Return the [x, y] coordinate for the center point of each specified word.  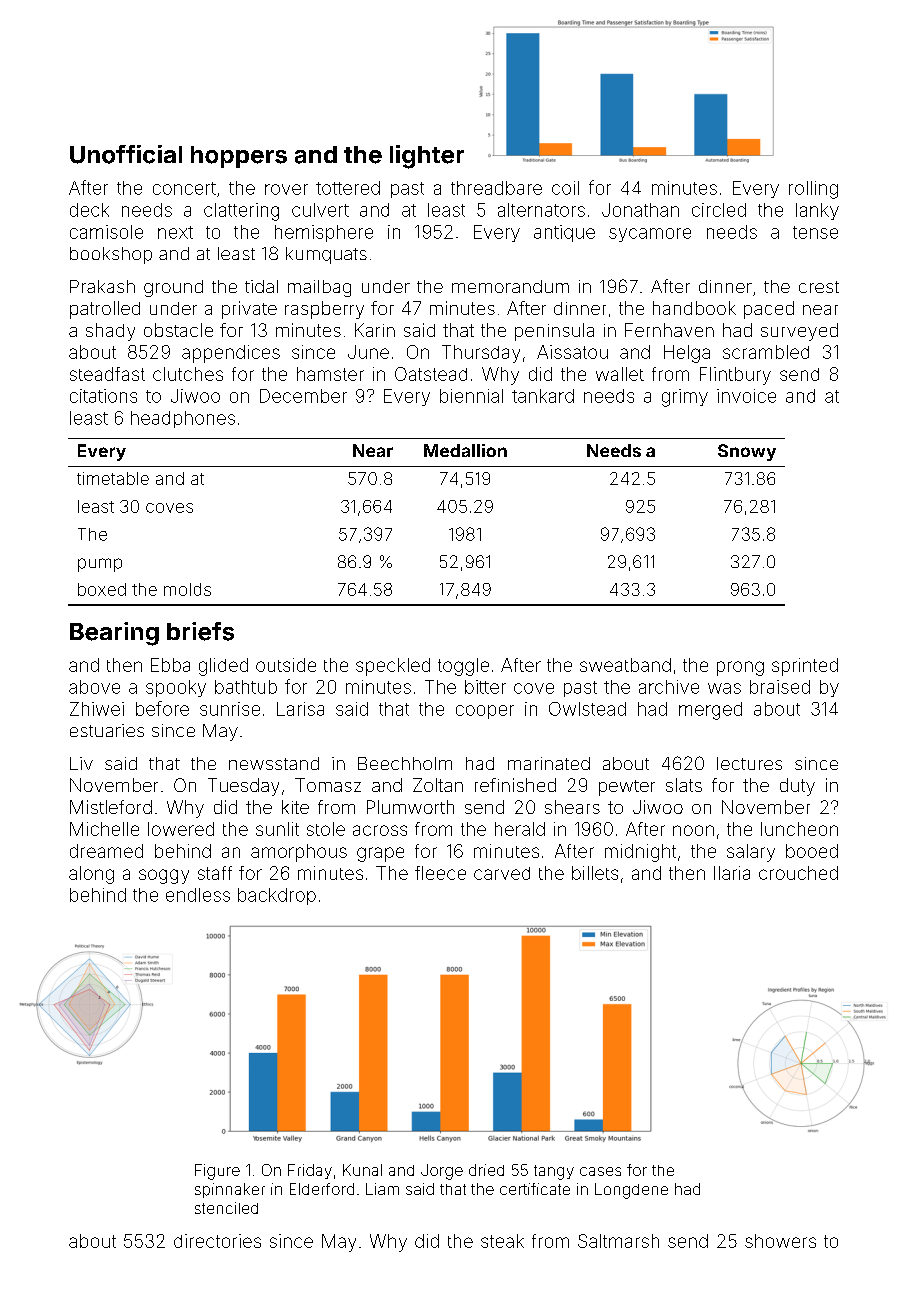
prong [740, 668]
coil [565, 188]
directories [217, 1241]
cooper [485, 712]
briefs [200, 631]
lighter [427, 157]
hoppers [239, 157]
